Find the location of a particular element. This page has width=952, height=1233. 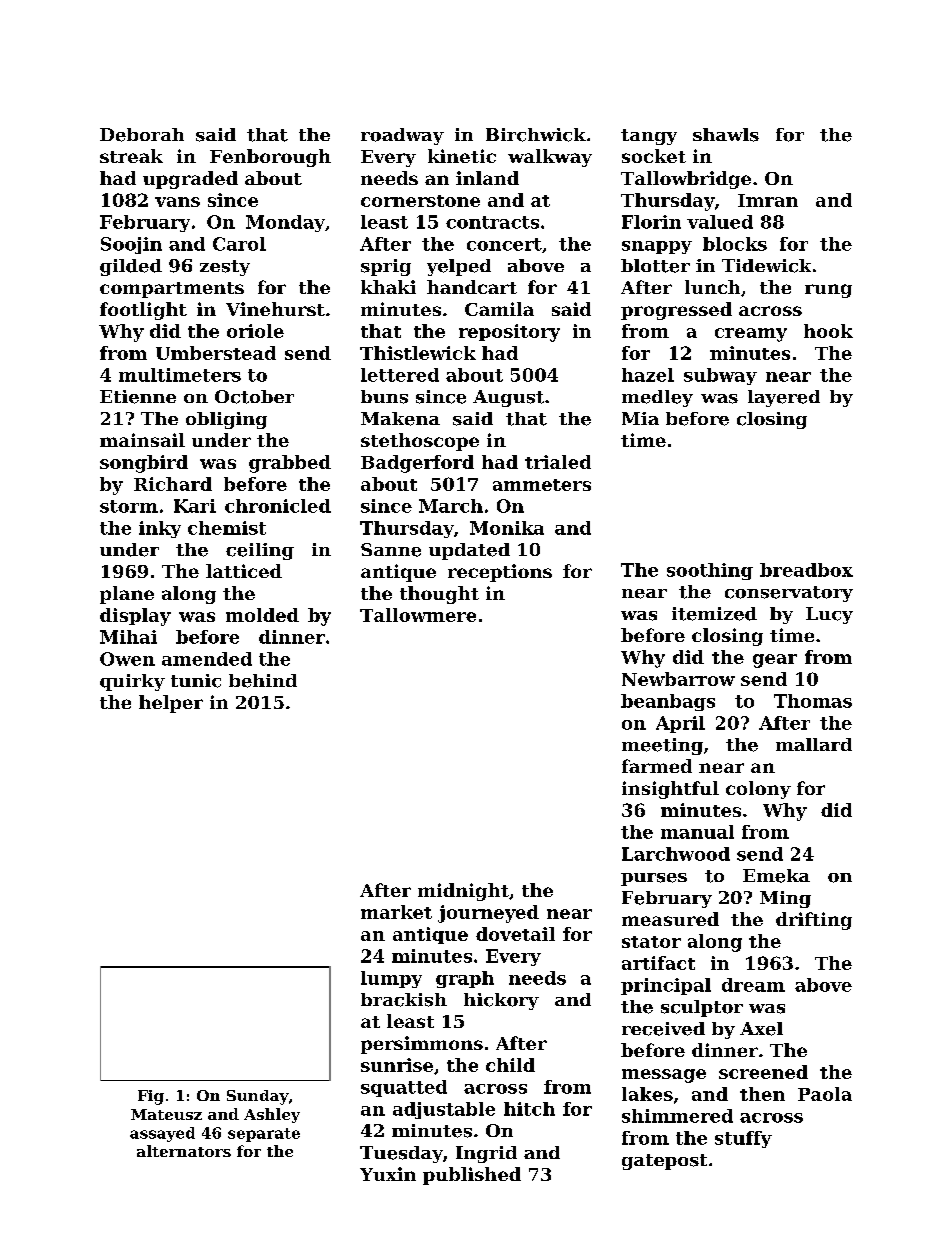

Imran is located at coordinates (768, 200).
